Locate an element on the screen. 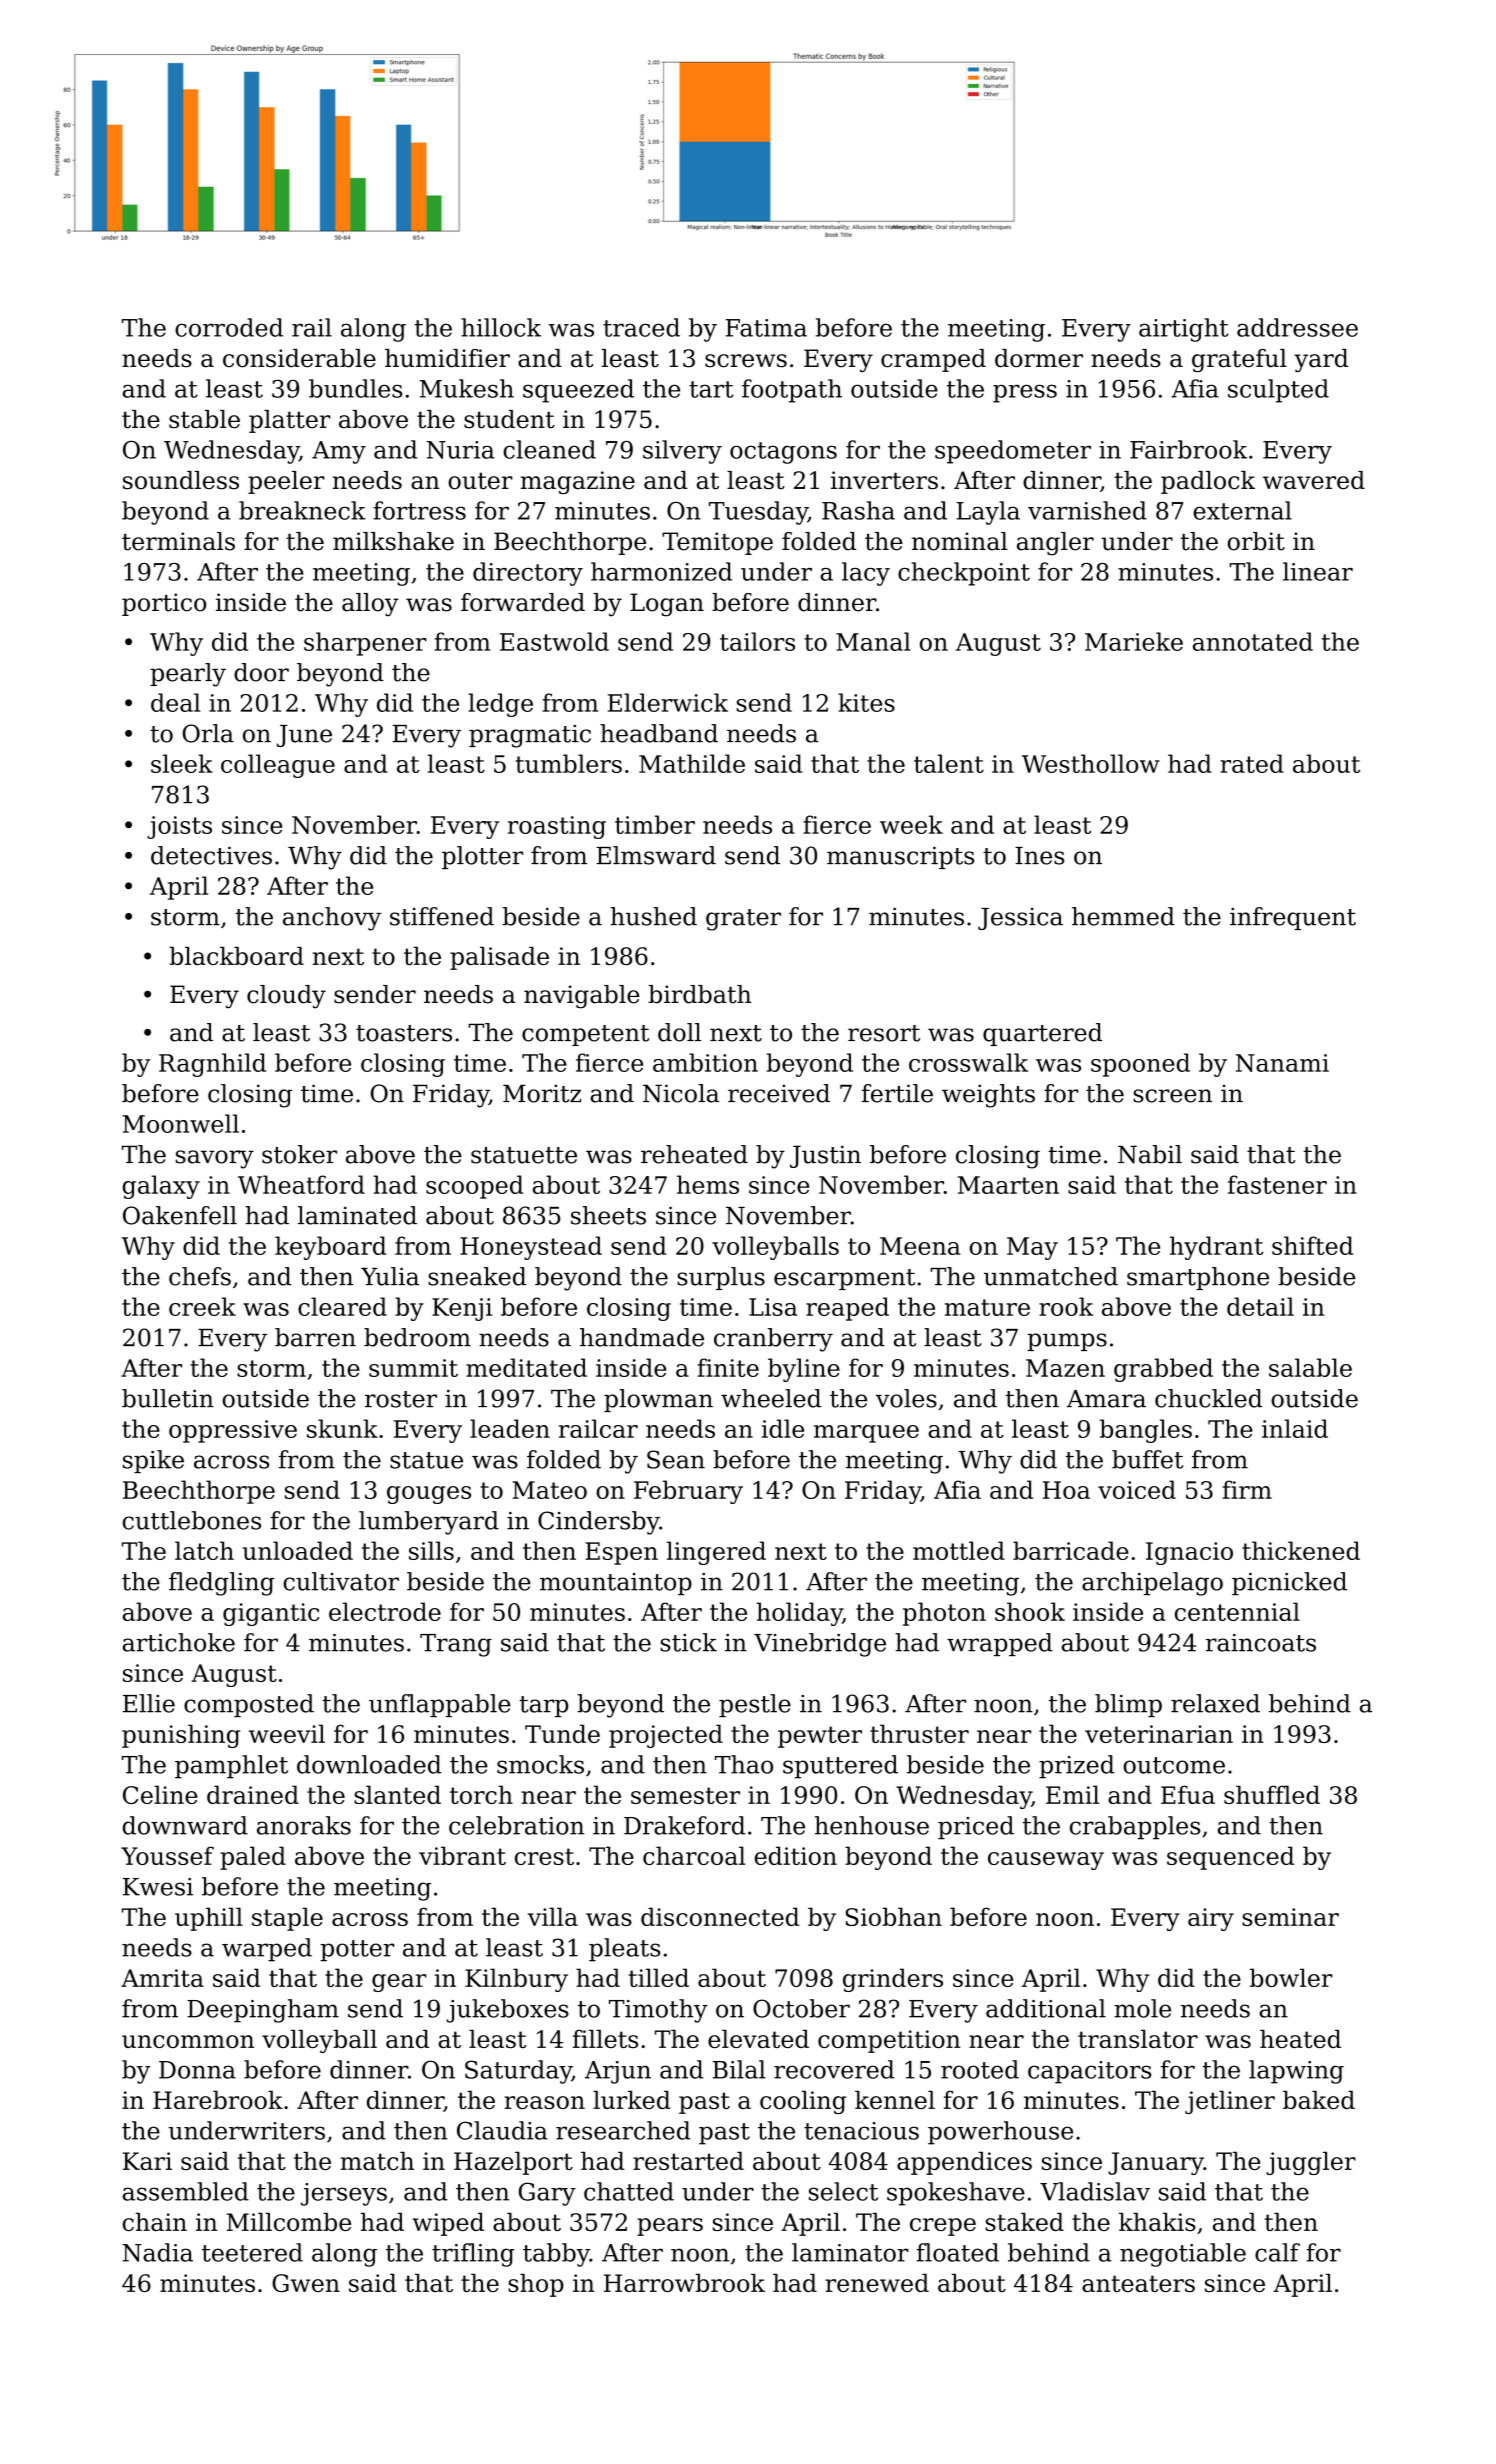 The image size is (1496, 2464). crest is located at coordinates (544, 1856).
